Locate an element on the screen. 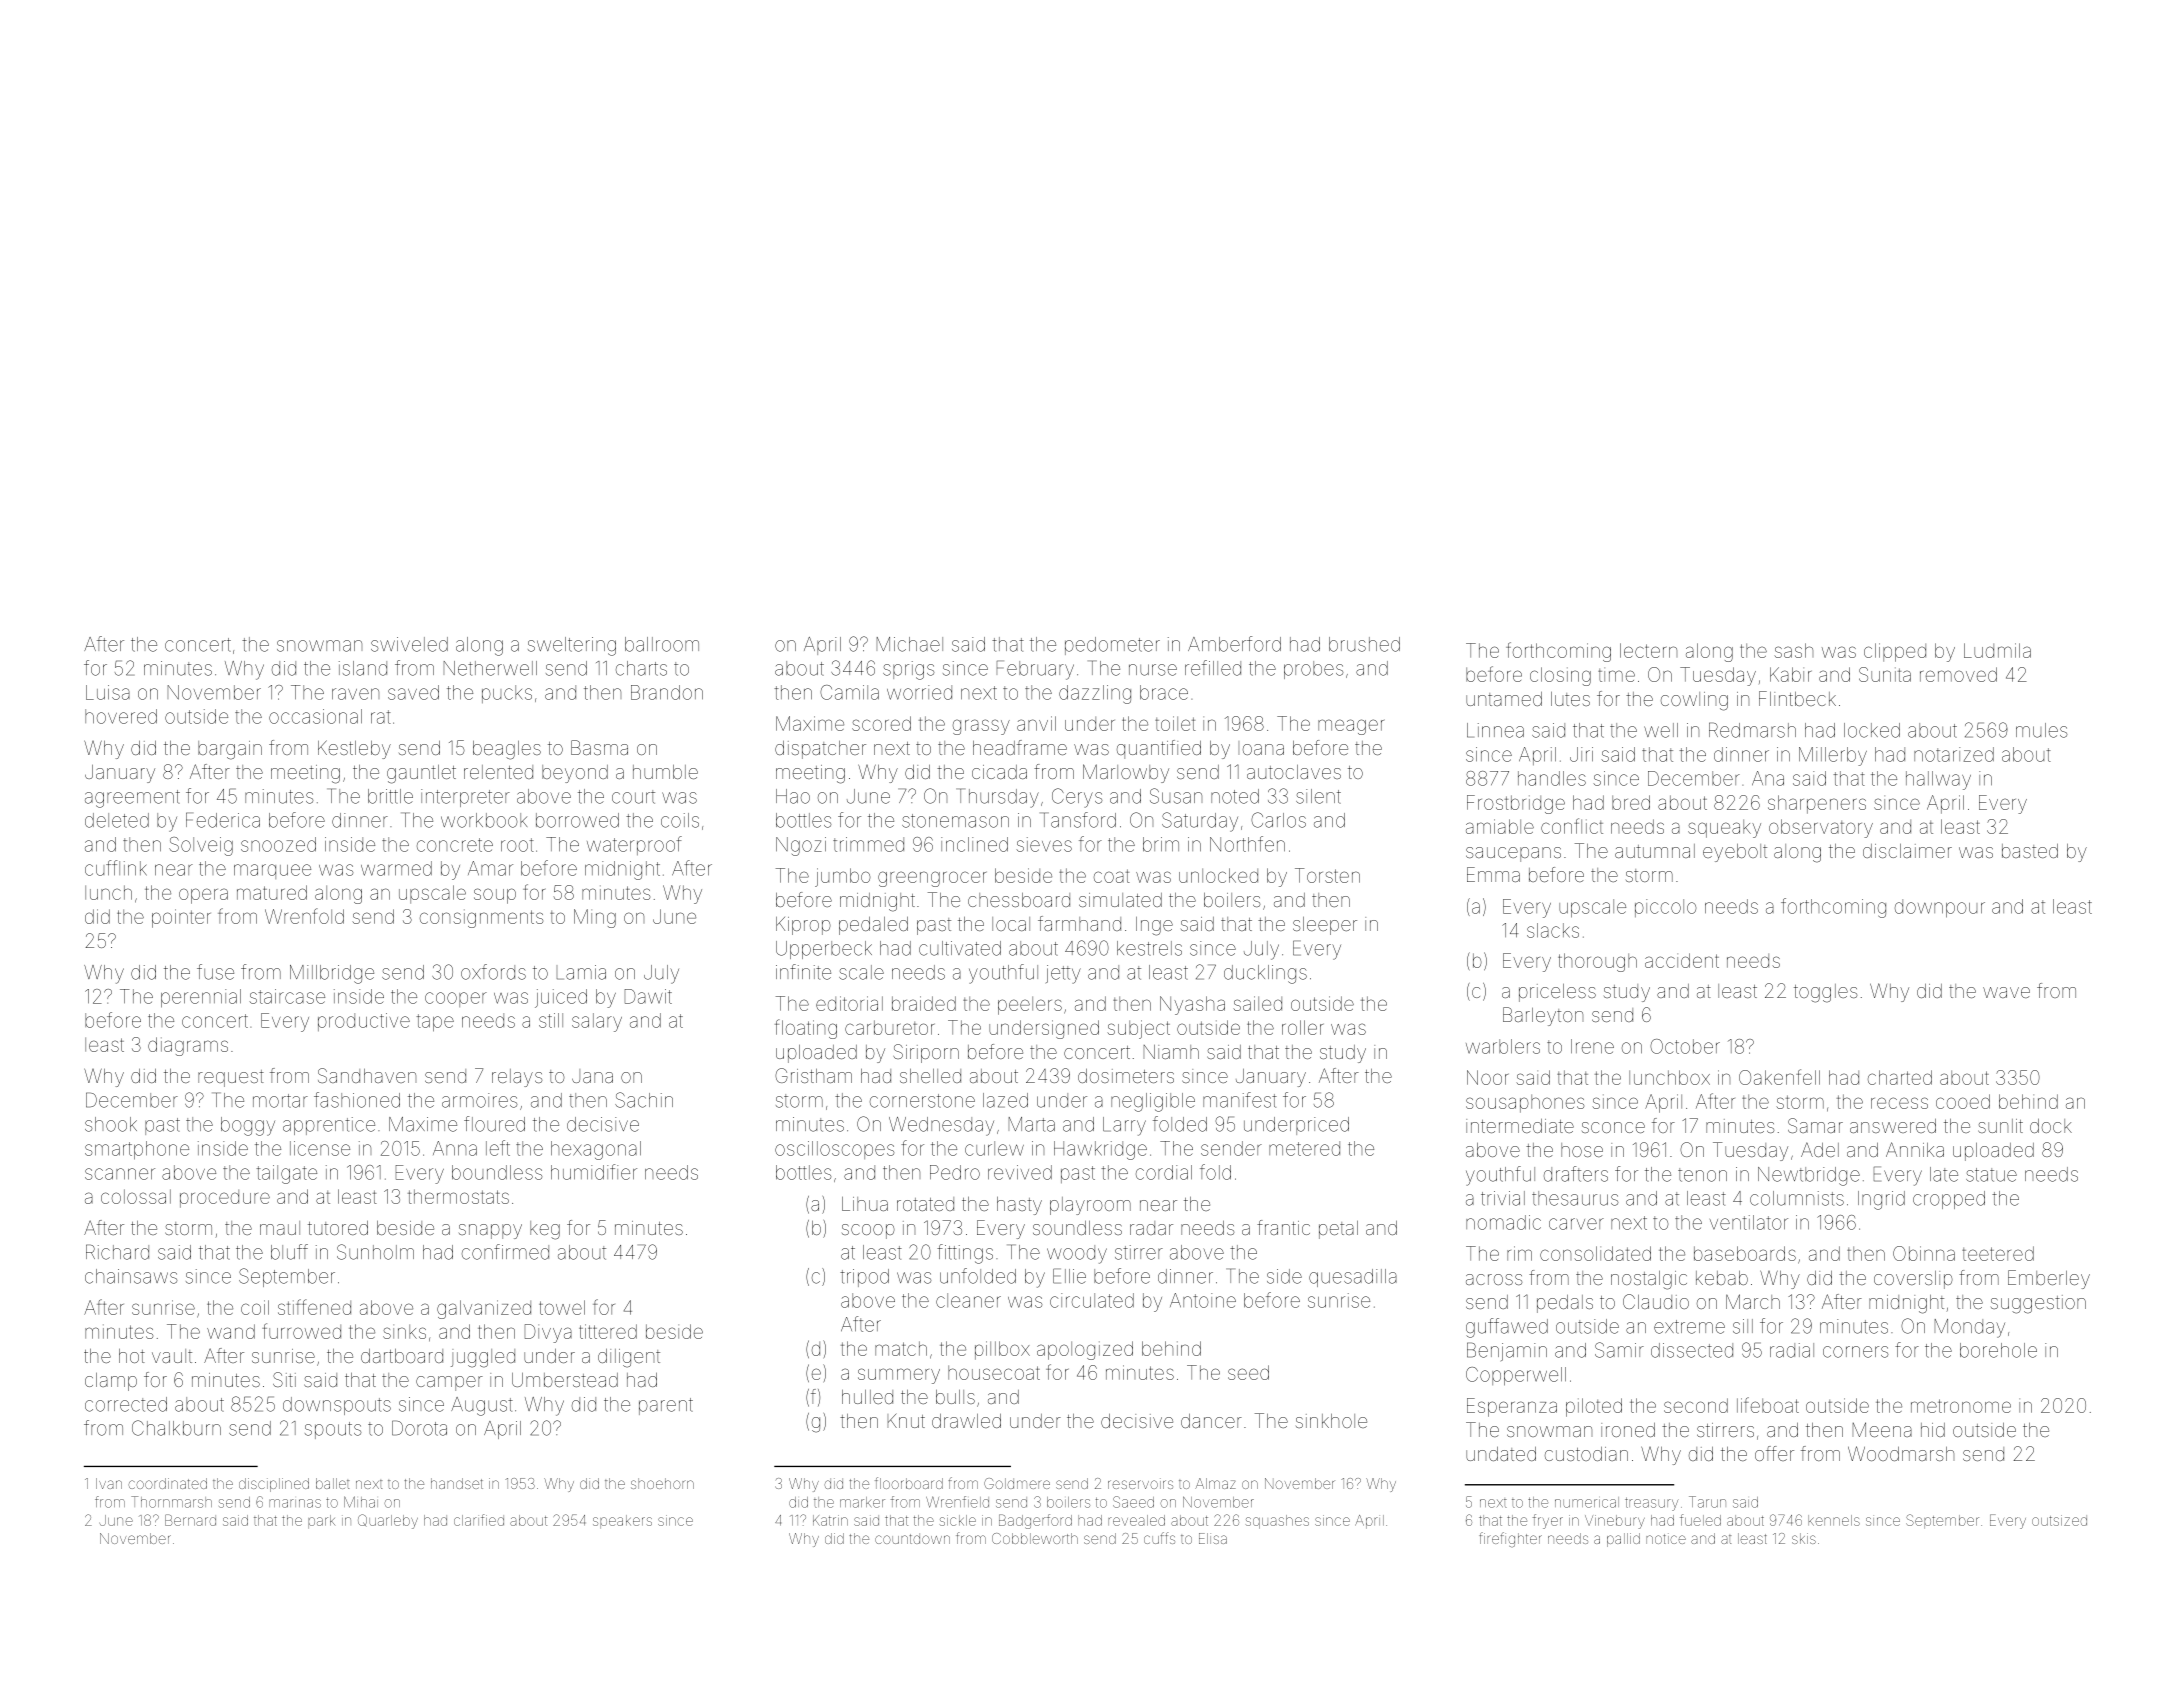  answered is located at coordinates (1893, 1126).
